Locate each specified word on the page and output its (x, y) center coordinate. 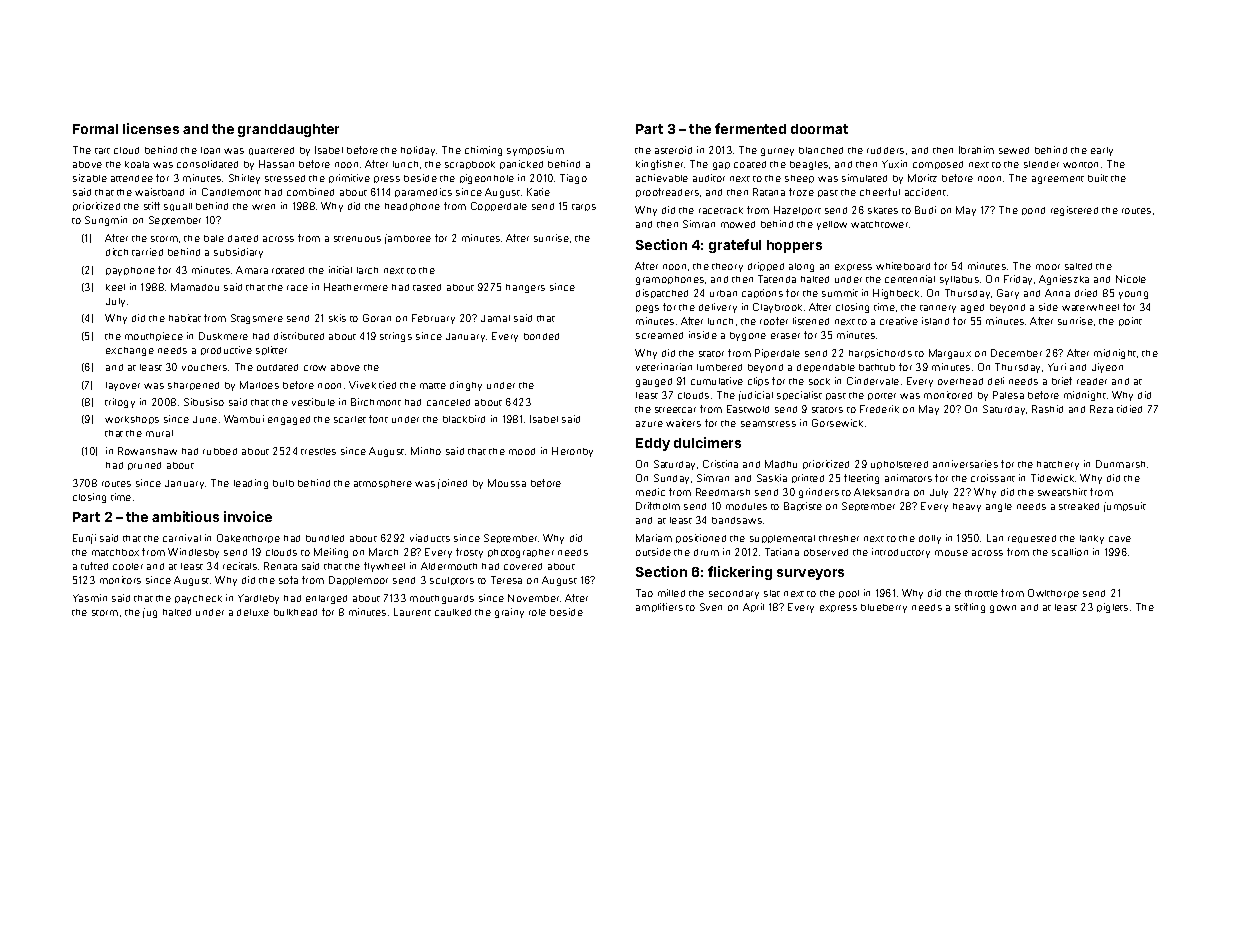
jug (150, 613)
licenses (151, 128)
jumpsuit (1125, 507)
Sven (711, 607)
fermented (750, 128)
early (1102, 151)
